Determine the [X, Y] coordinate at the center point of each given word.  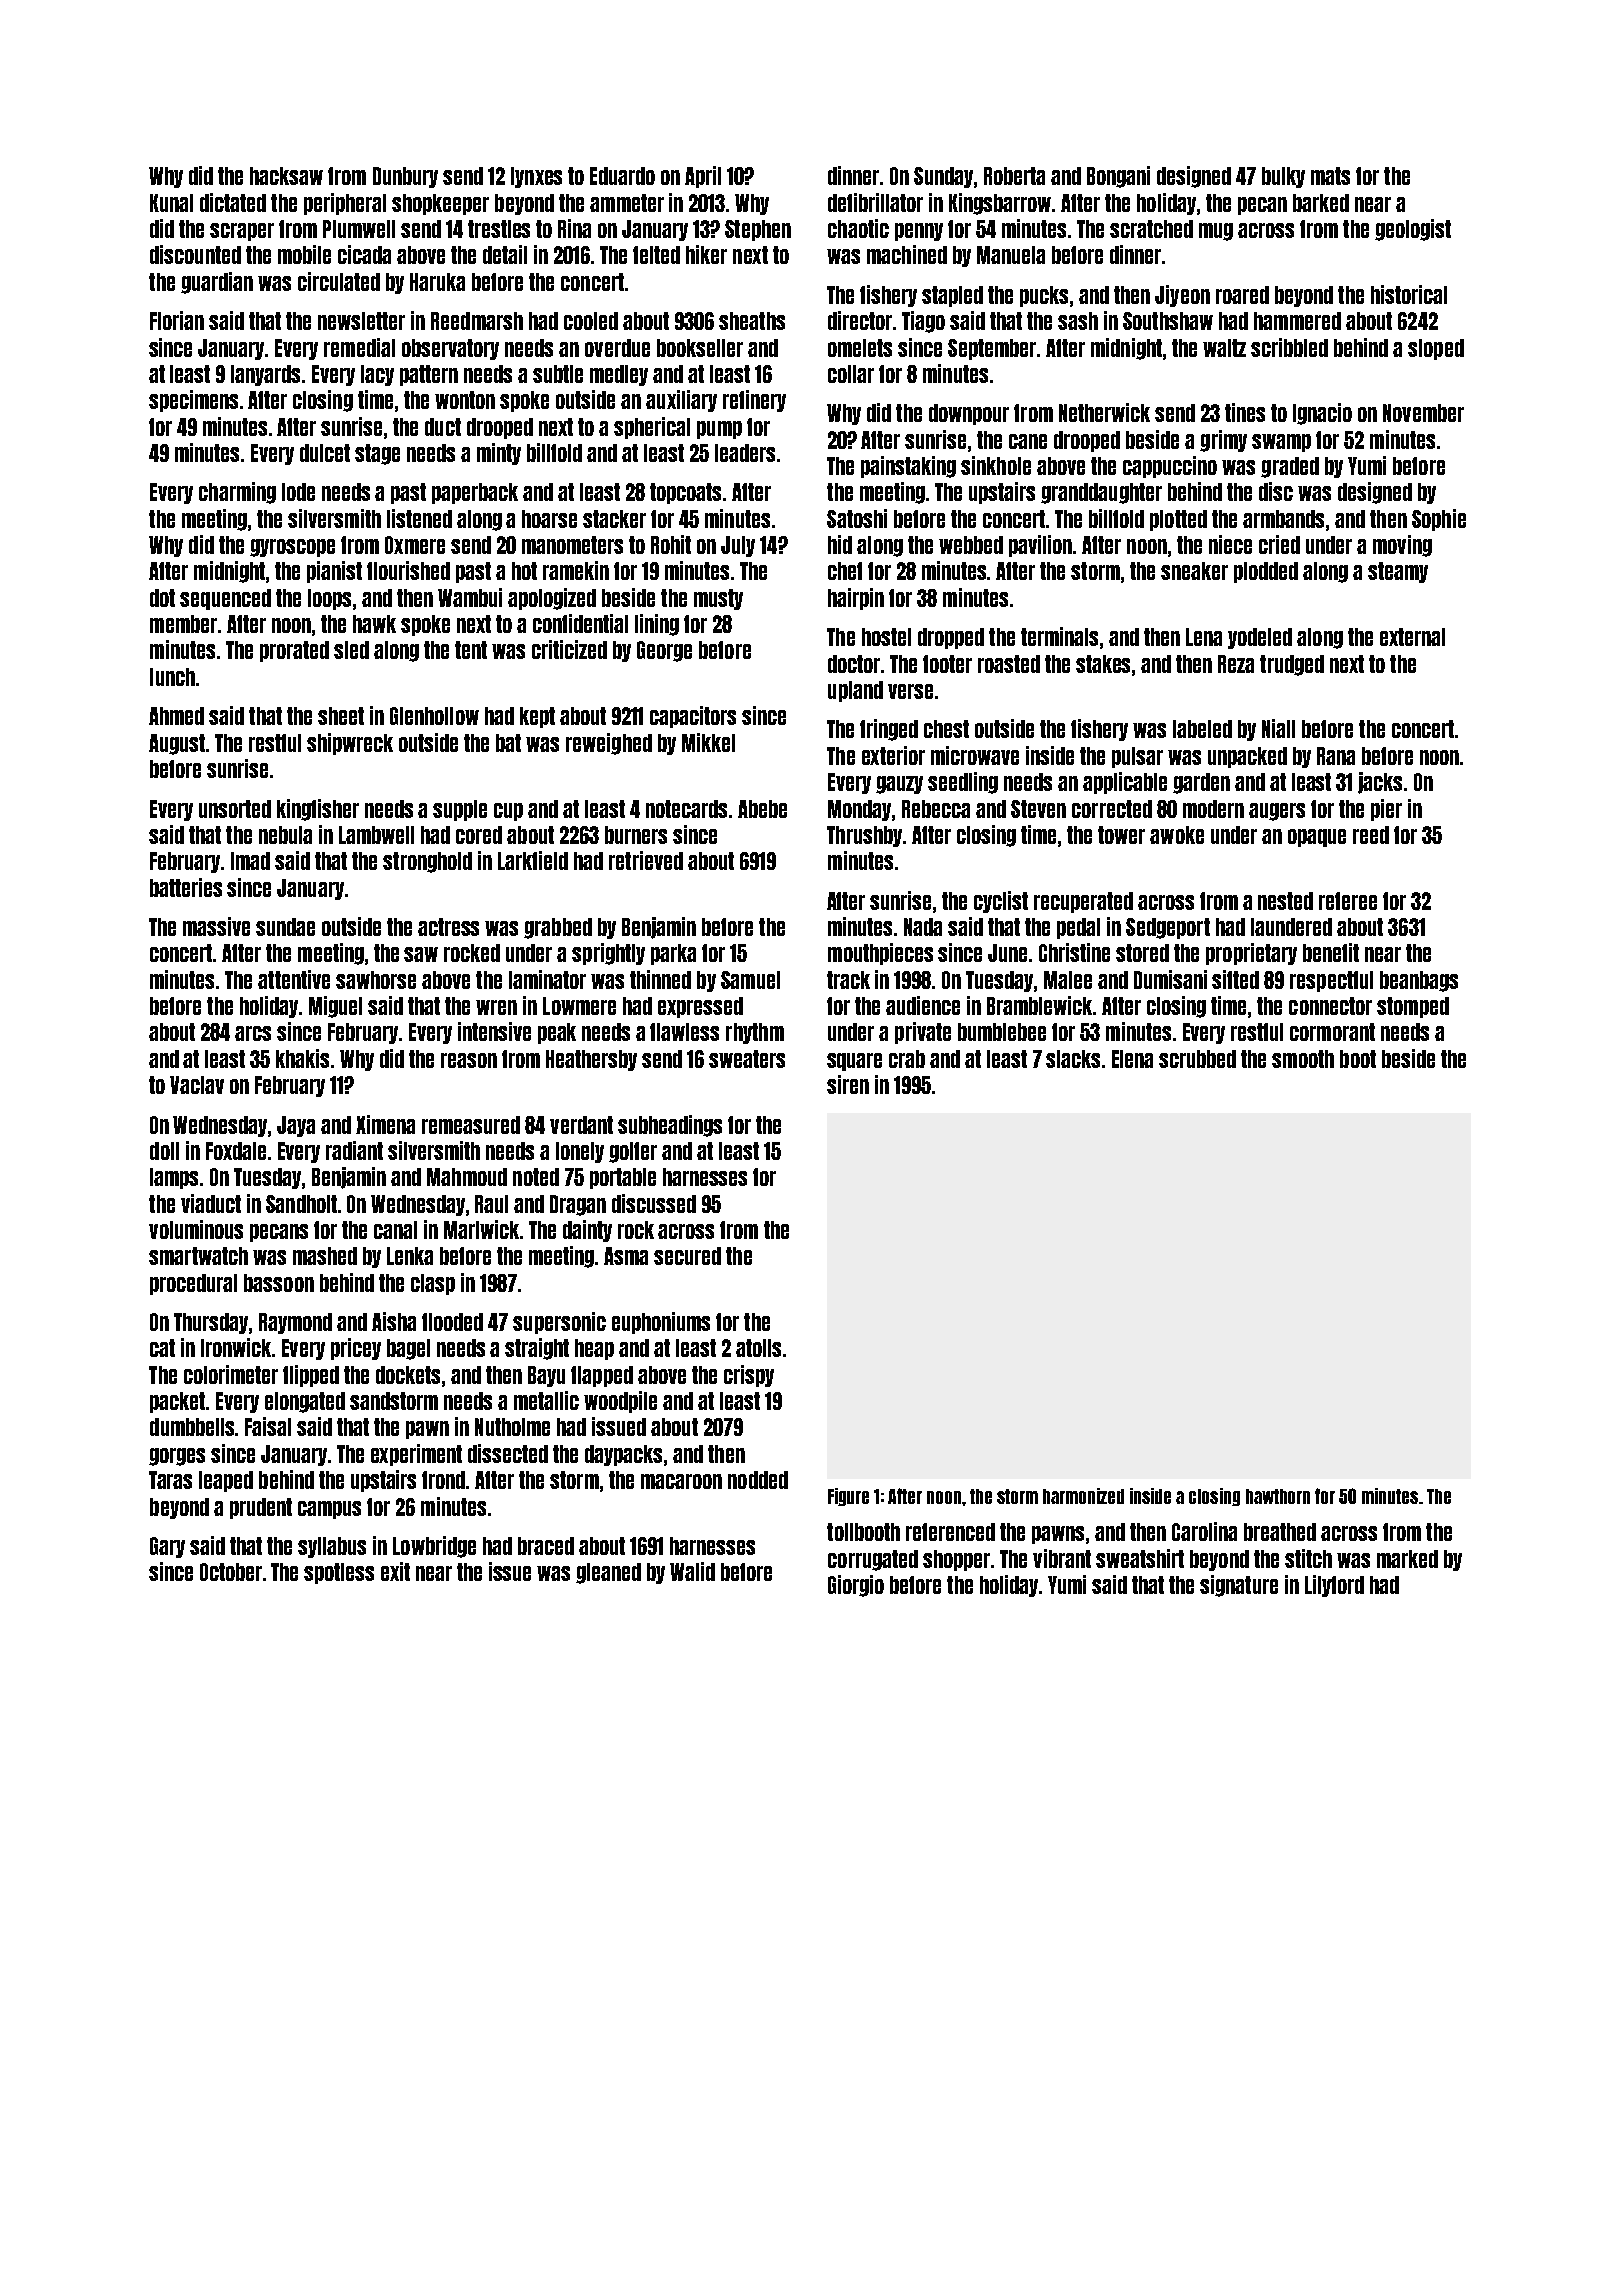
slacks [1073, 1059]
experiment [416, 1455]
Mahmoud [467, 1177]
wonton [465, 400]
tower [1121, 835]
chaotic [858, 228]
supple [460, 810]
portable [623, 1178]
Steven [1038, 809]
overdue [617, 348]
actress [448, 927]
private [923, 1033]
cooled [591, 321]
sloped [1436, 349]
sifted [1235, 979]
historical [1409, 294]
